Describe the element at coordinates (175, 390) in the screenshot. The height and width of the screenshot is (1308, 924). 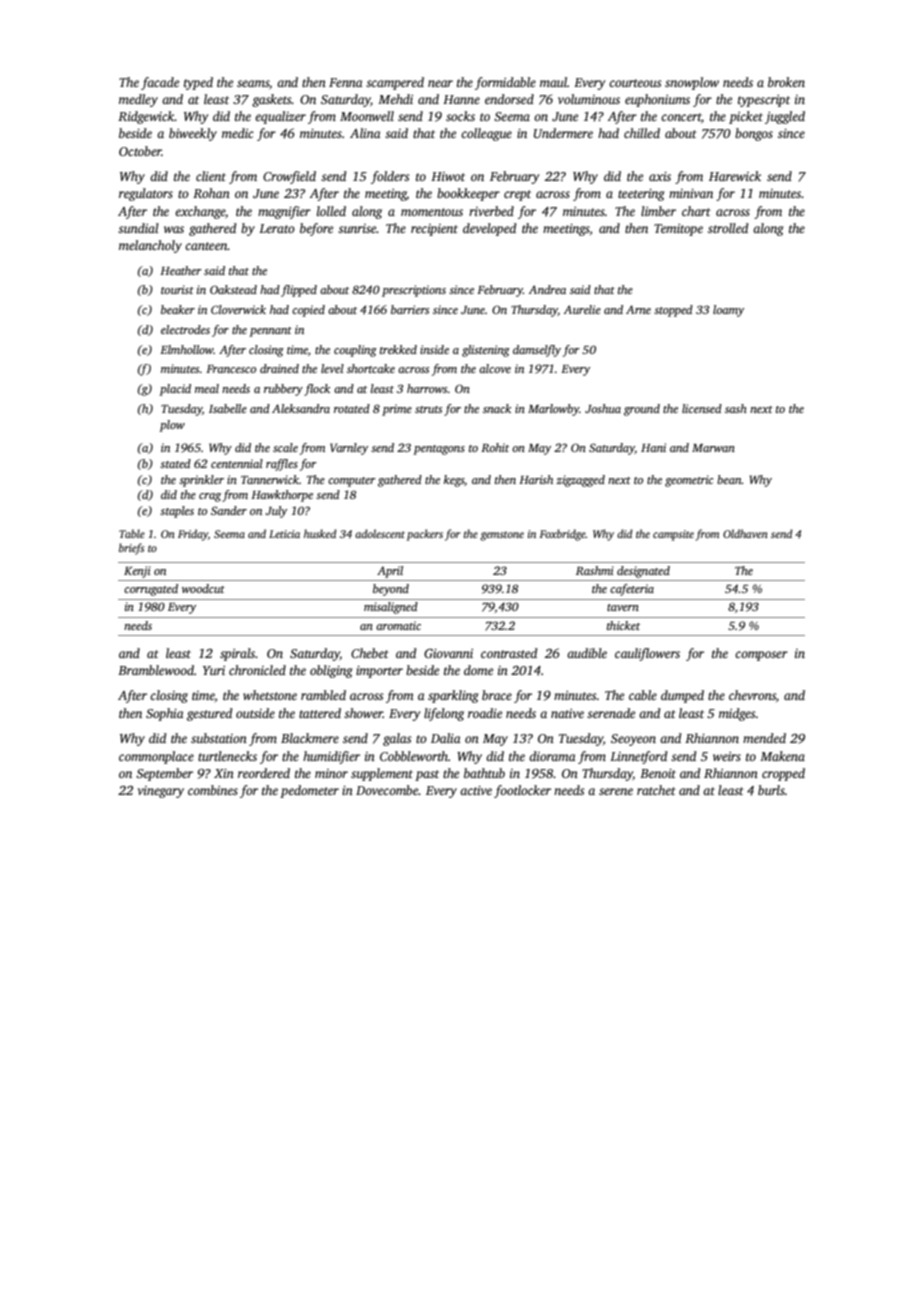
I see `placid` at that location.
